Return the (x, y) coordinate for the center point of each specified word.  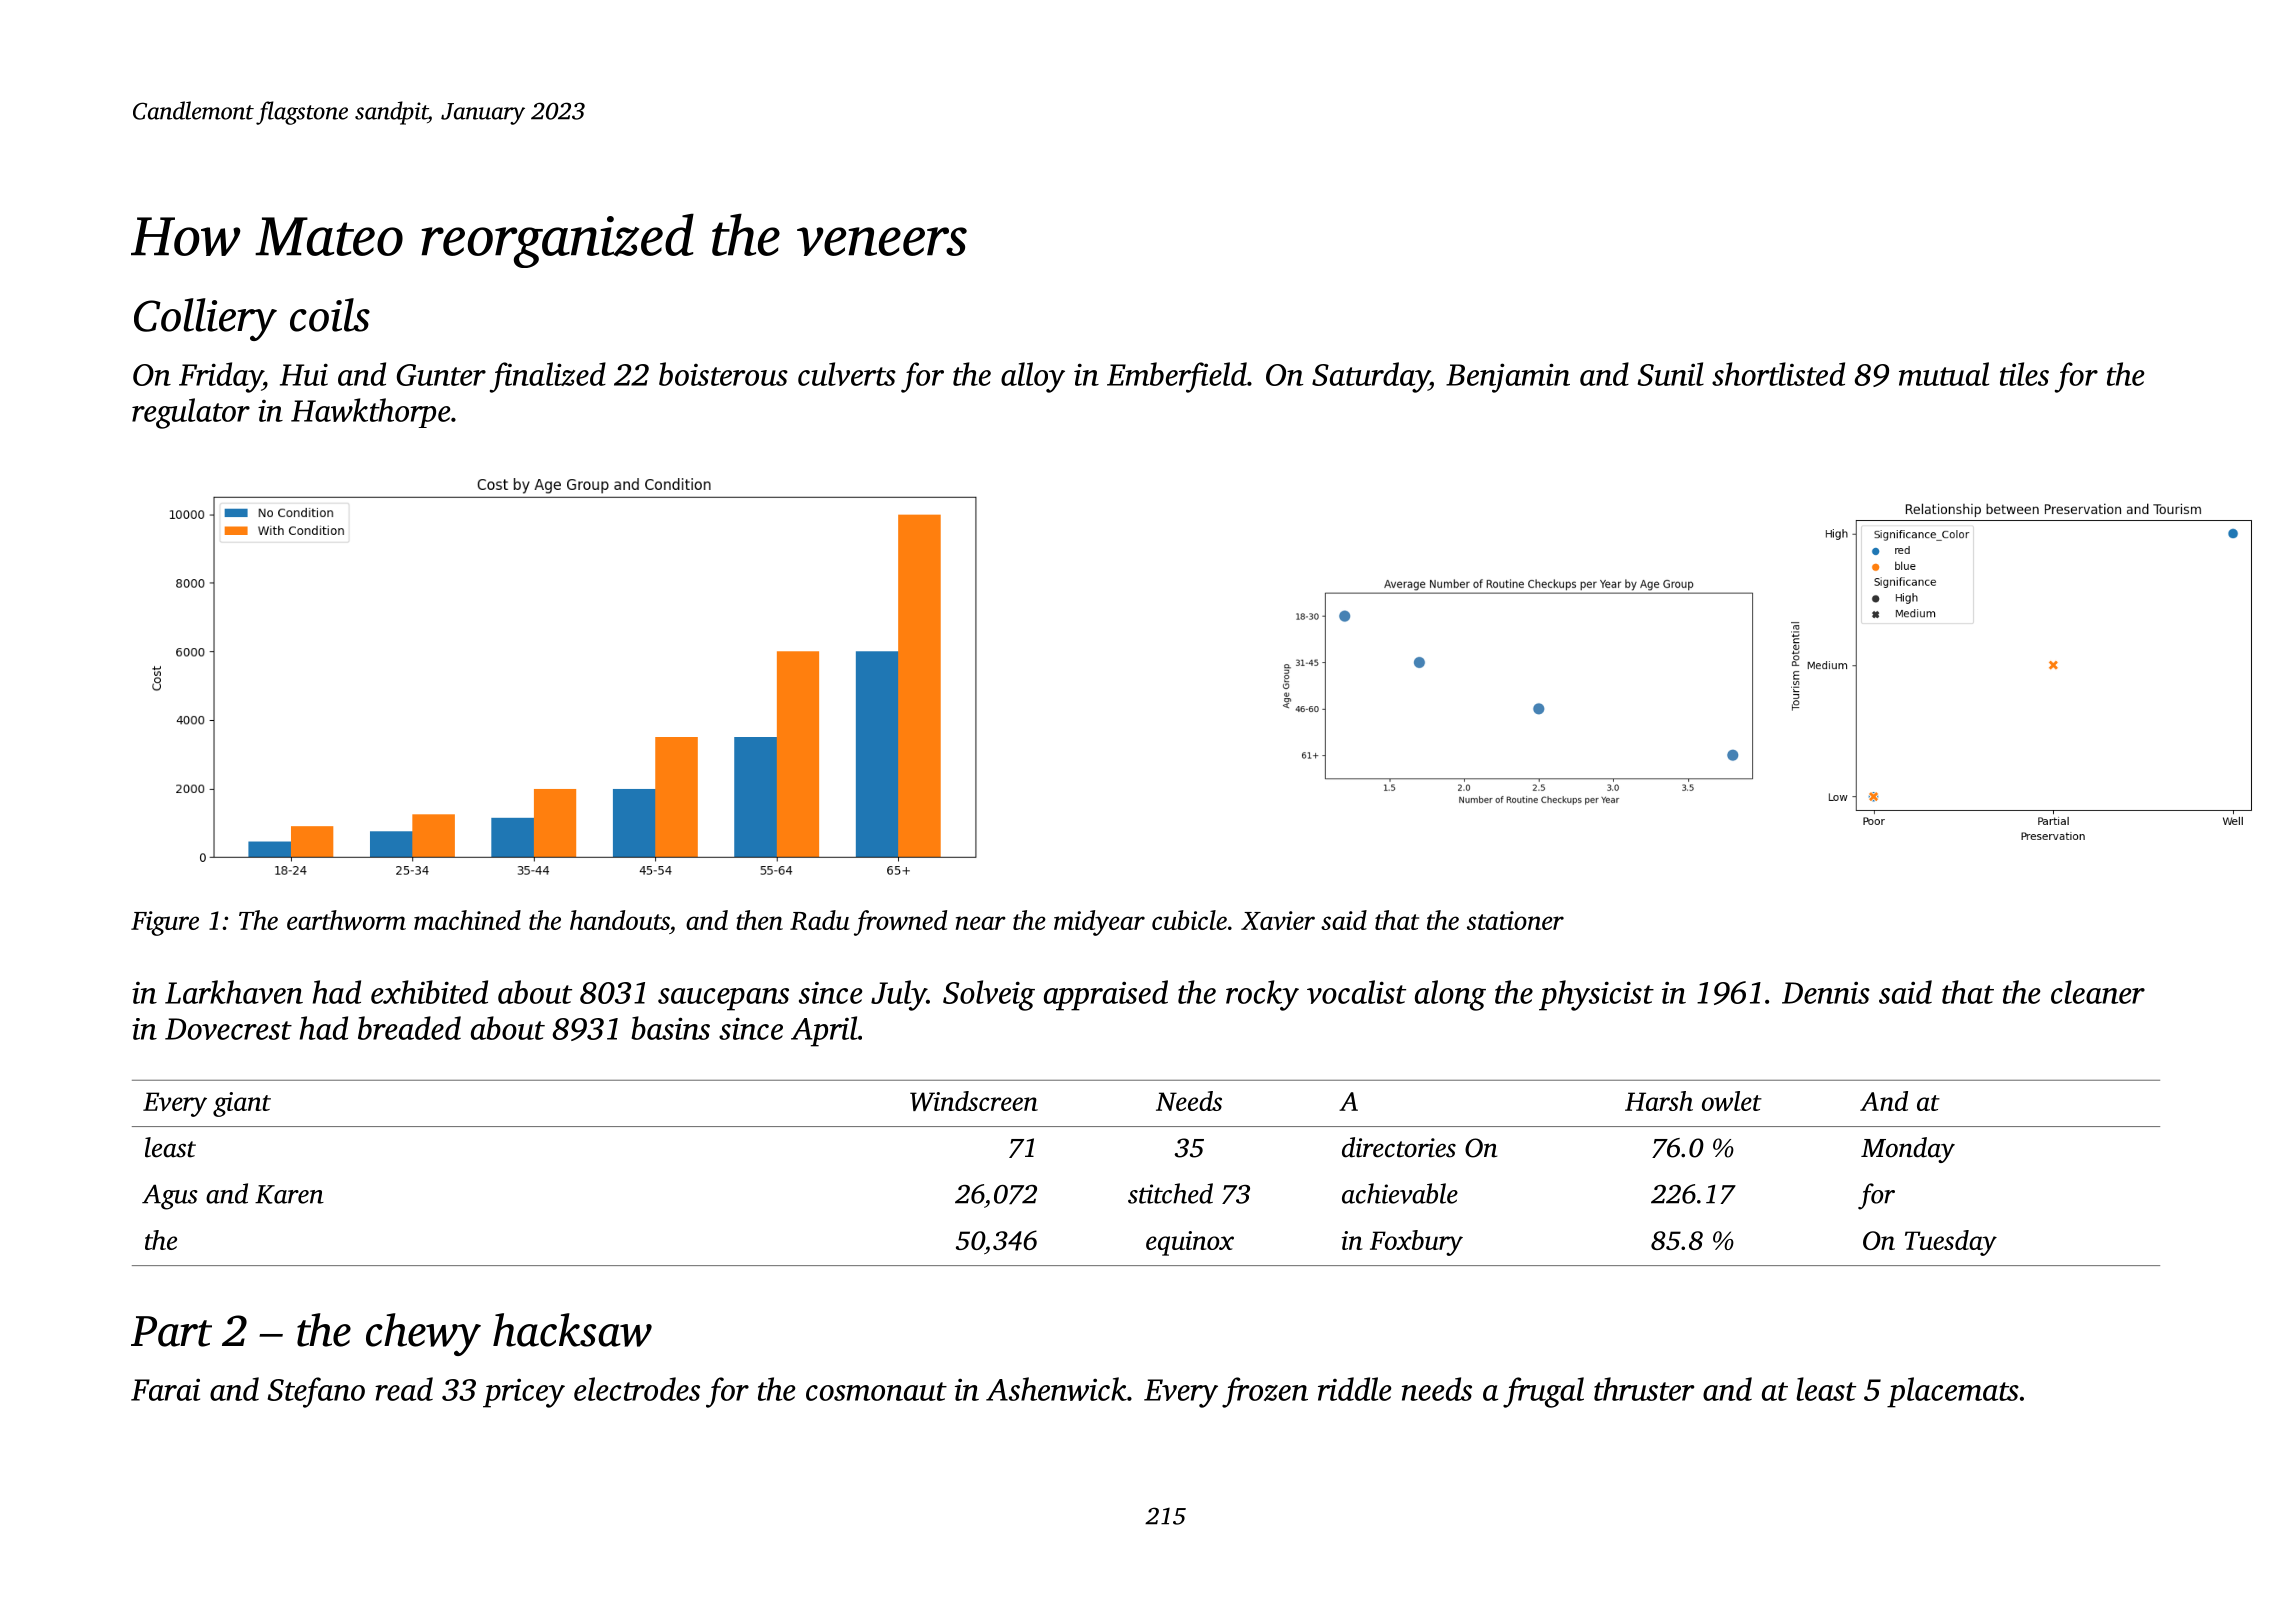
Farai (165, 1389)
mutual (1944, 374)
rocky (1262, 995)
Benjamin (1508, 378)
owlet (1732, 1101)
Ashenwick (1056, 1389)
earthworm (346, 920)
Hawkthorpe (371, 413)
